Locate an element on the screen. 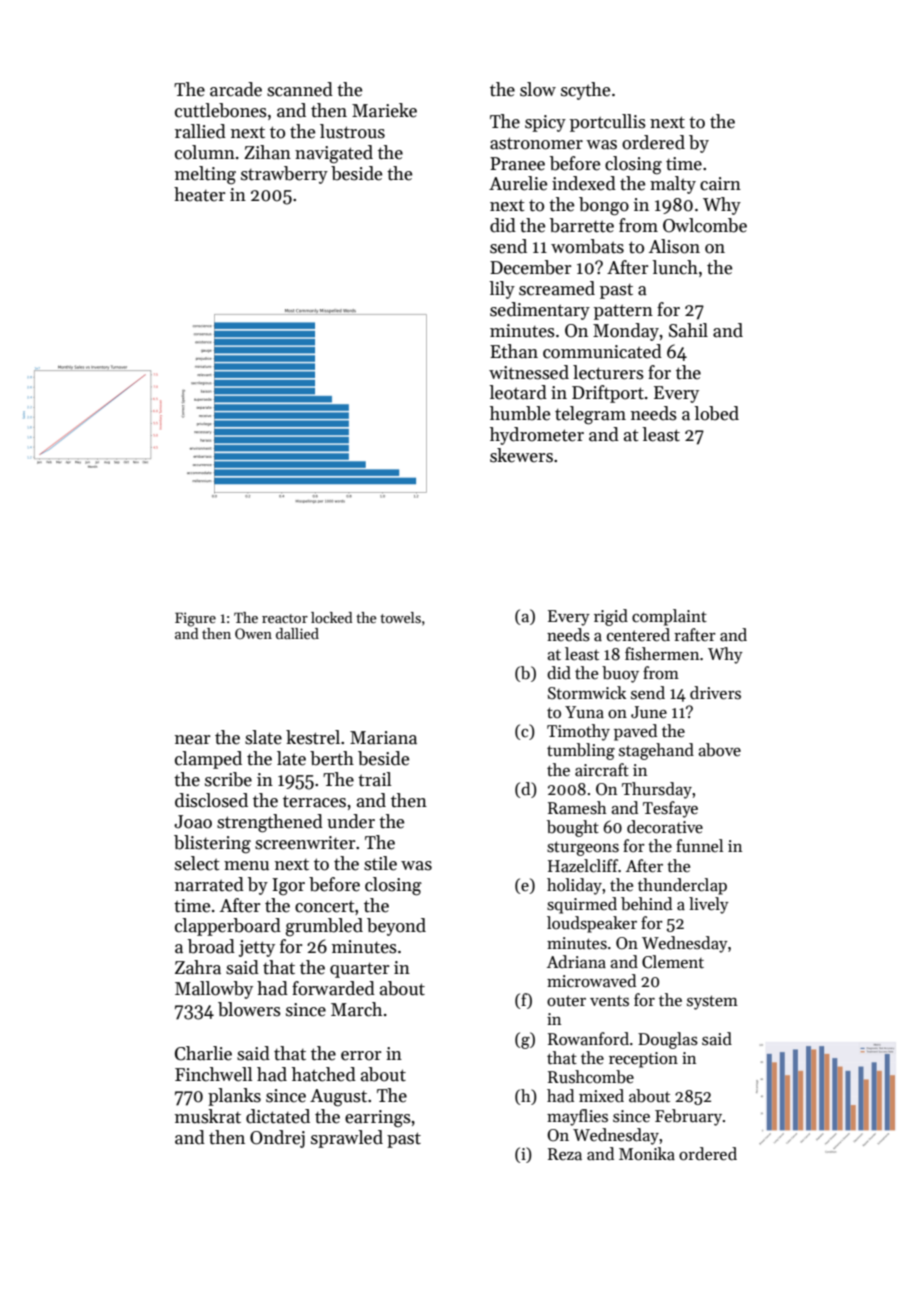 This screenshot has height=1311, width=924. heater is located at coordinates (199, 194).
